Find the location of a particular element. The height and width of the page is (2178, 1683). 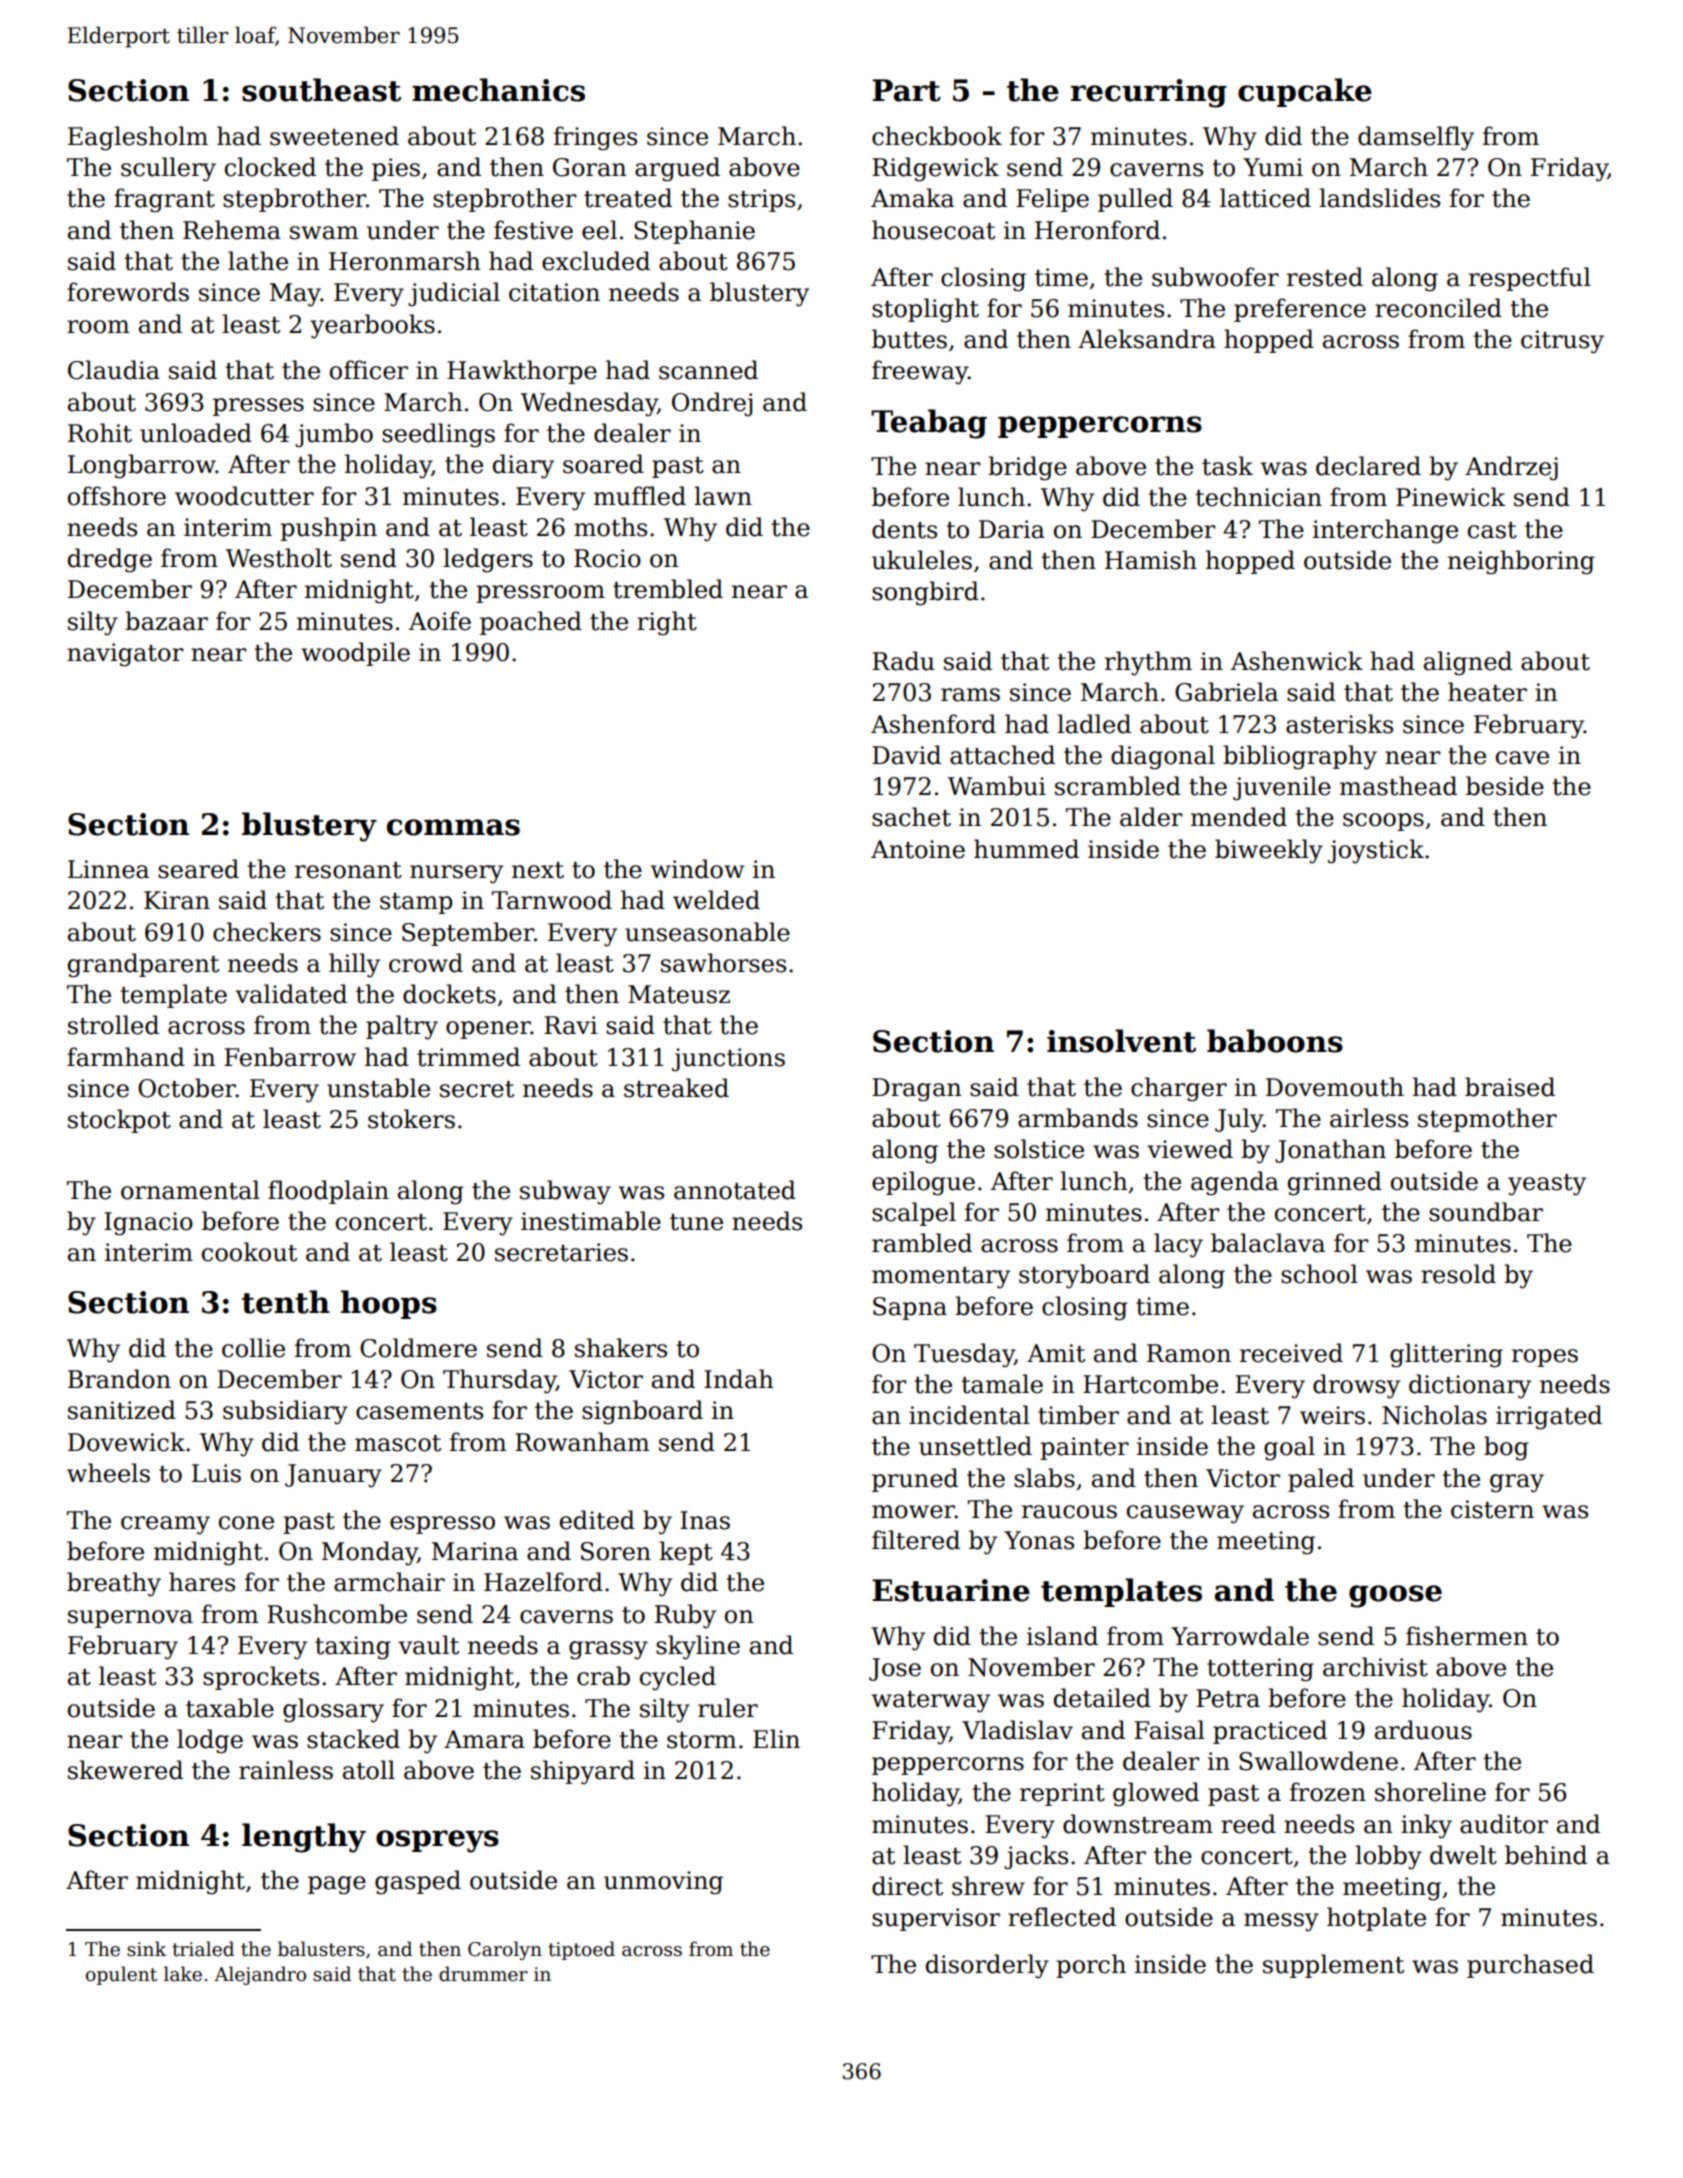

lodge is located at coordinates (210, 1741).
